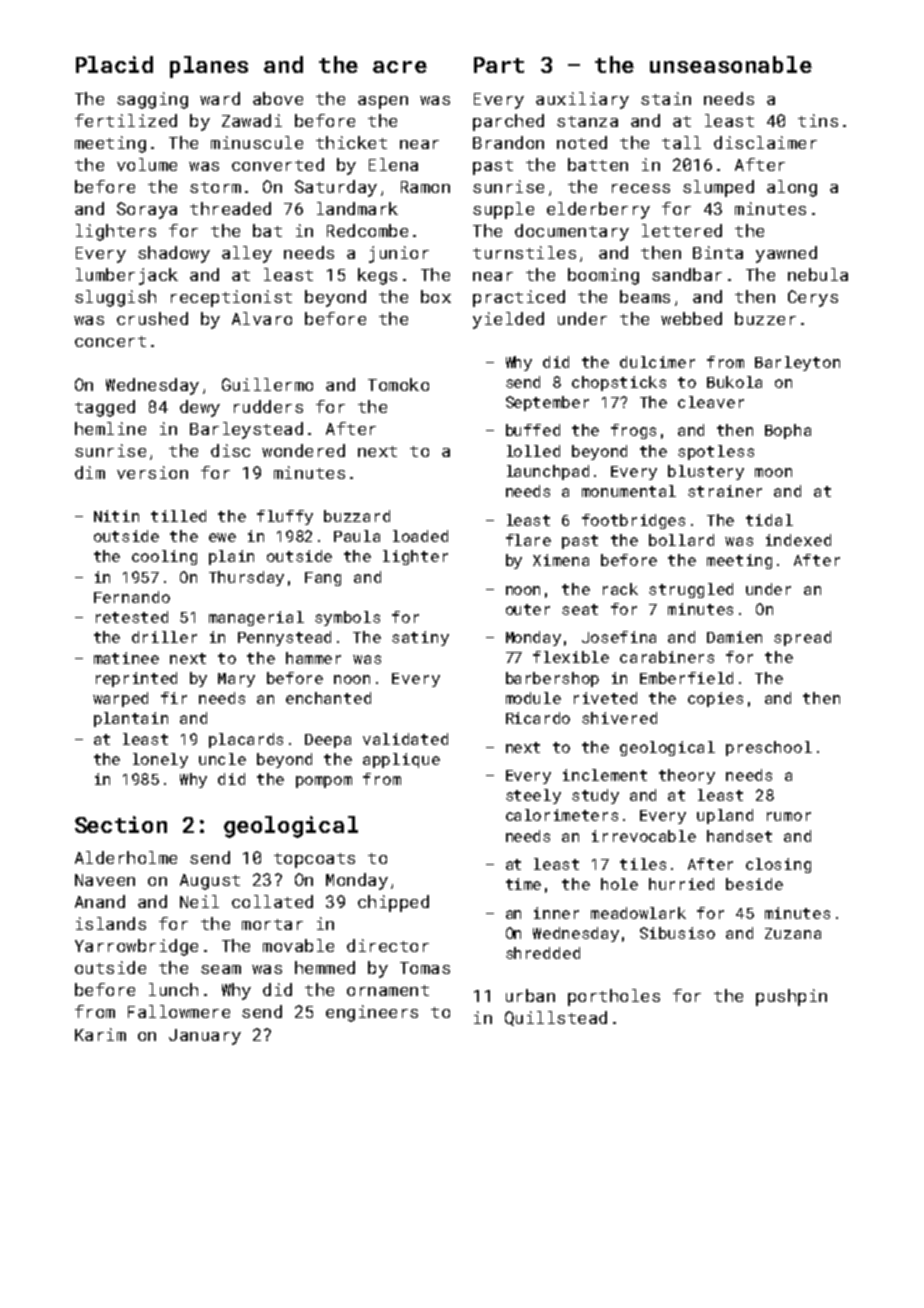 This screenshot has height=1308, width=924. I want to click on January, so click(205, 1037).
